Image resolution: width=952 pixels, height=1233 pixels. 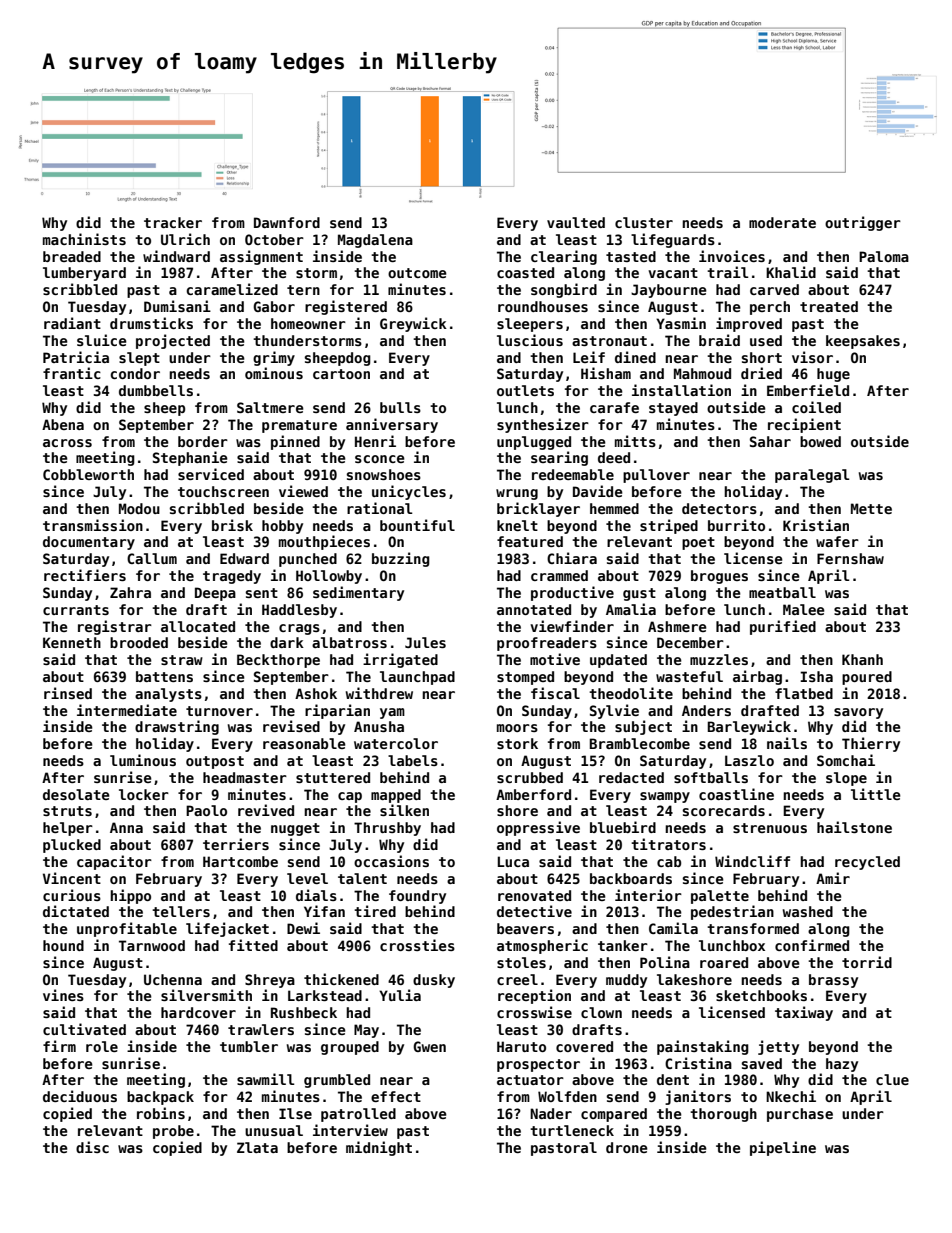 What do you see at coordinates (303, 290) in the document?
I see `tern` at bounding box center [303, 290].
